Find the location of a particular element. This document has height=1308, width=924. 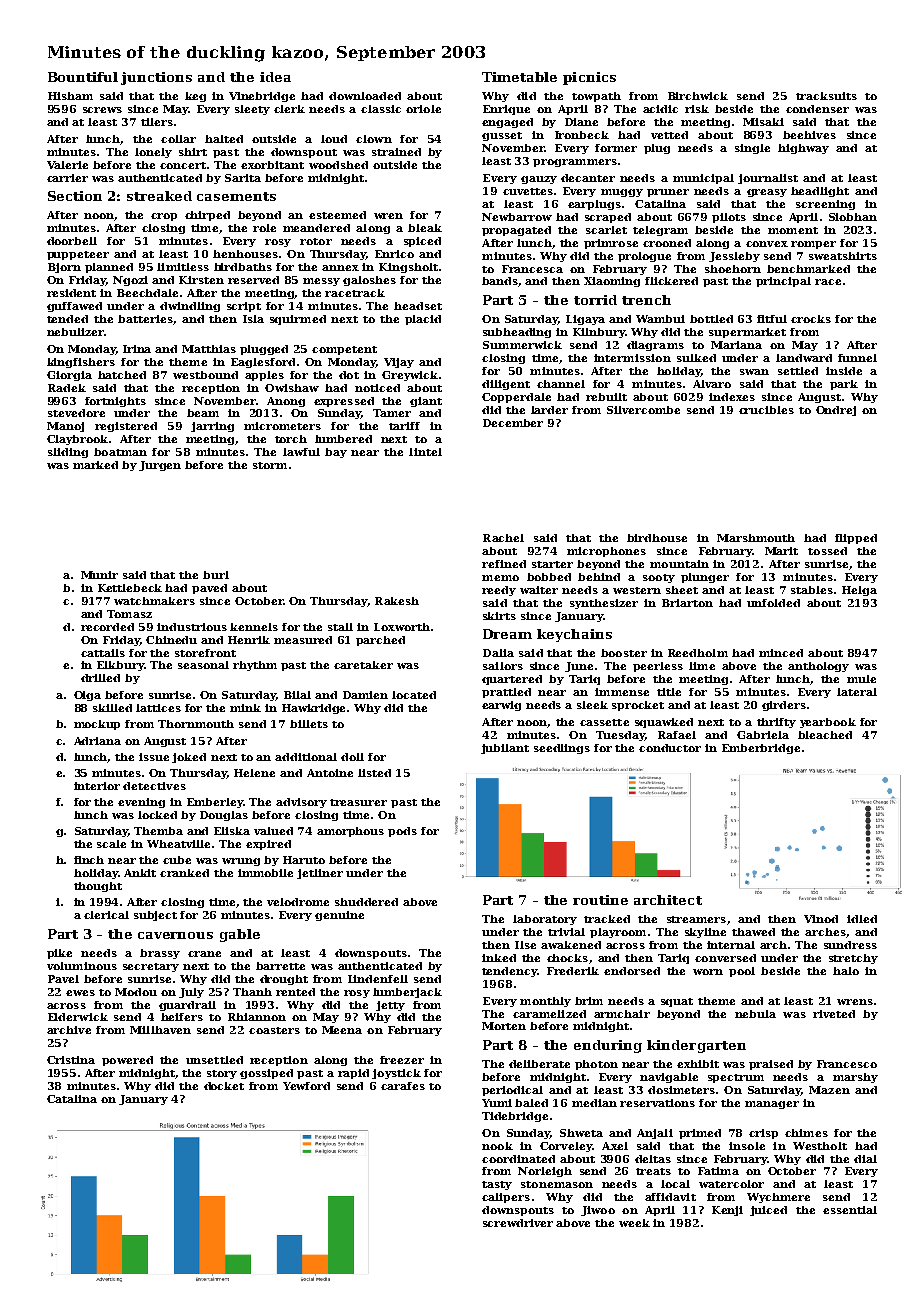

stonemason is located at coordinates (557, 1184).
